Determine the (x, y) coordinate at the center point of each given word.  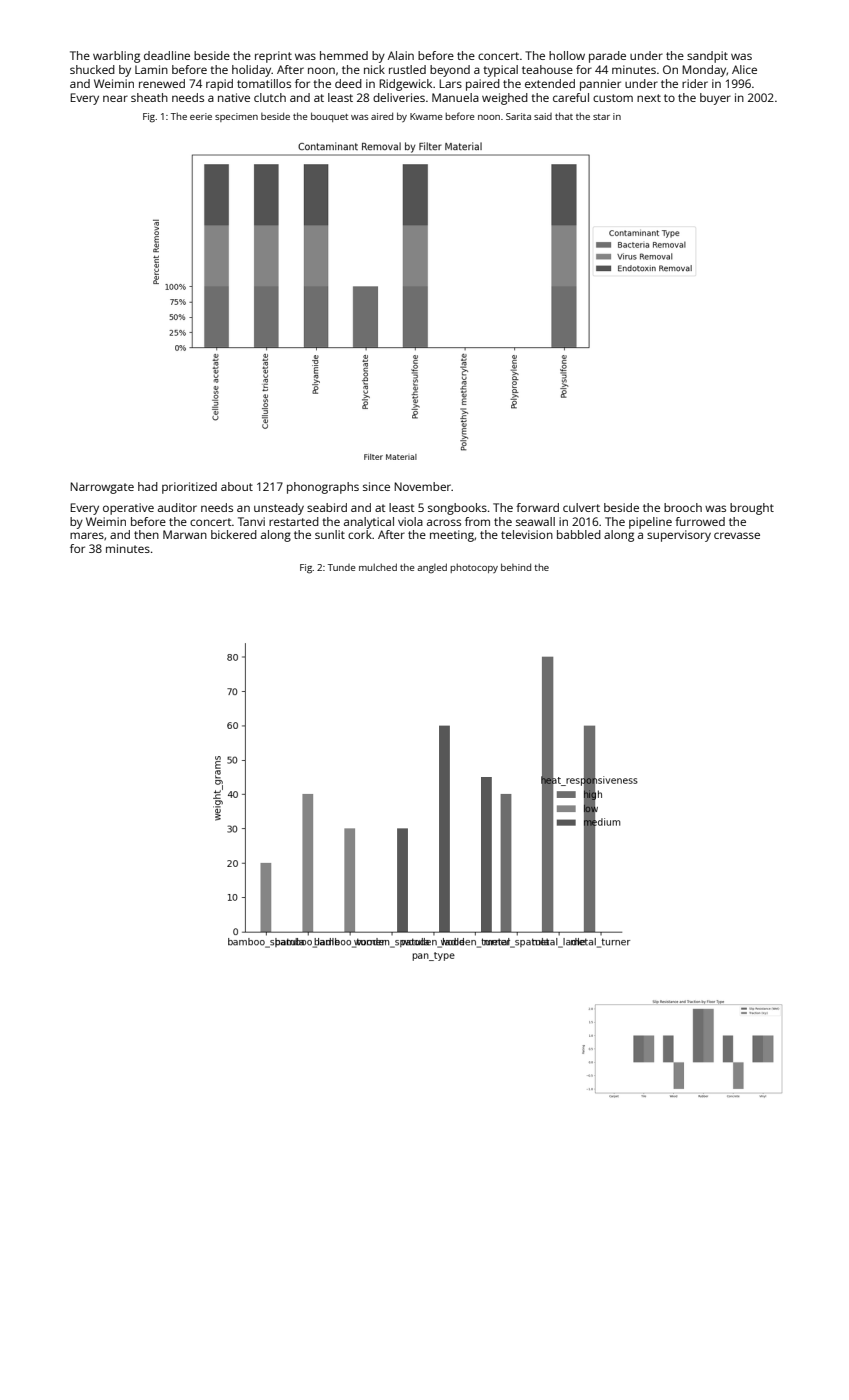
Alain (401, 55)
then (146, 534)
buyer (715, 99)
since (376, 486)
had (148, 486)
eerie (201, 116)
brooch (683, 507)
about (237, 486)
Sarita (518, 116)
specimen (236, 117)
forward (537, 507)
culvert (581, 507)
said (543, 116)
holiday (252, 71)
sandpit (707, 57)
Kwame (426, 116)
